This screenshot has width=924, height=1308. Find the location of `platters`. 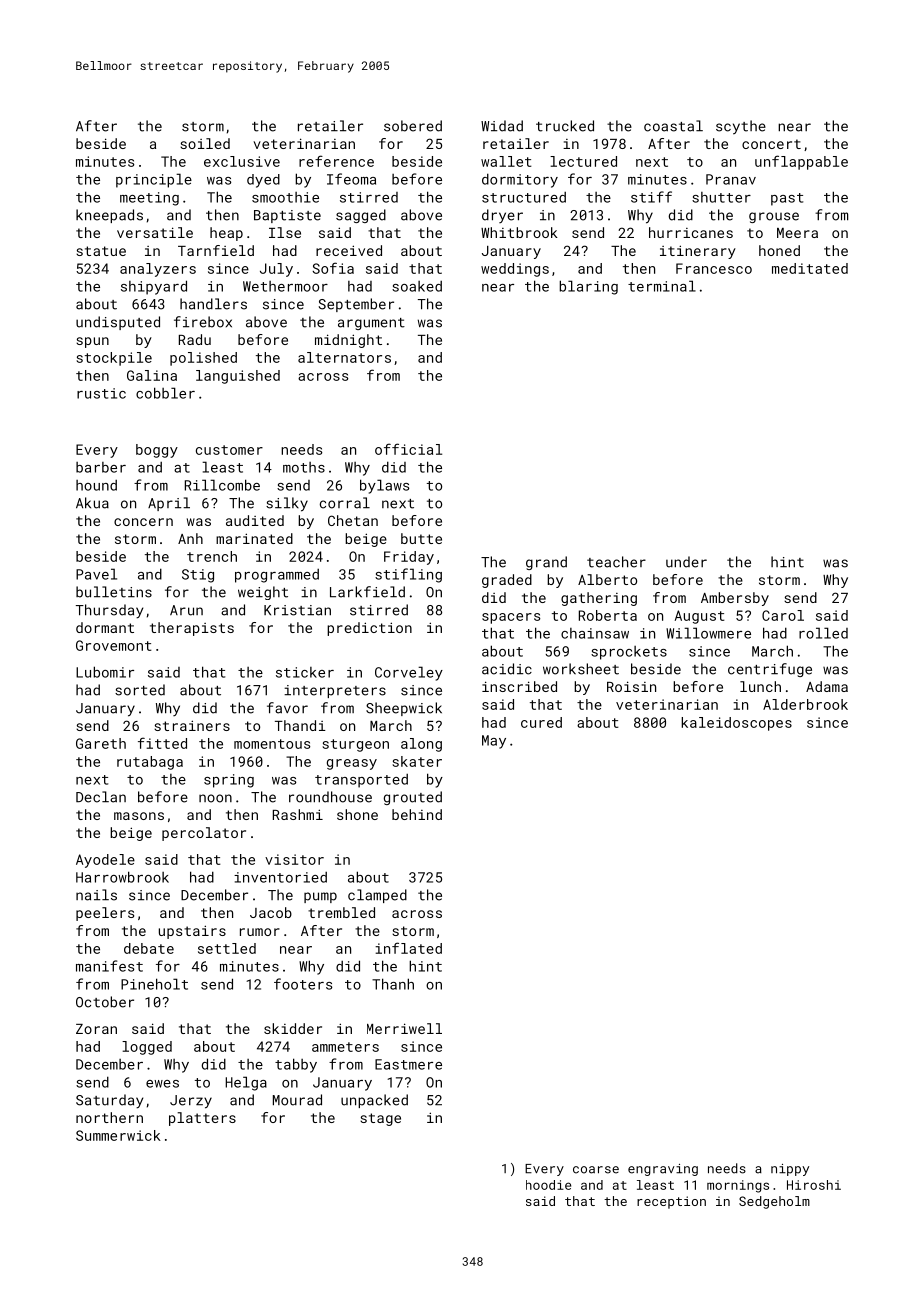

platters is located at coordinates (202, 1119).
